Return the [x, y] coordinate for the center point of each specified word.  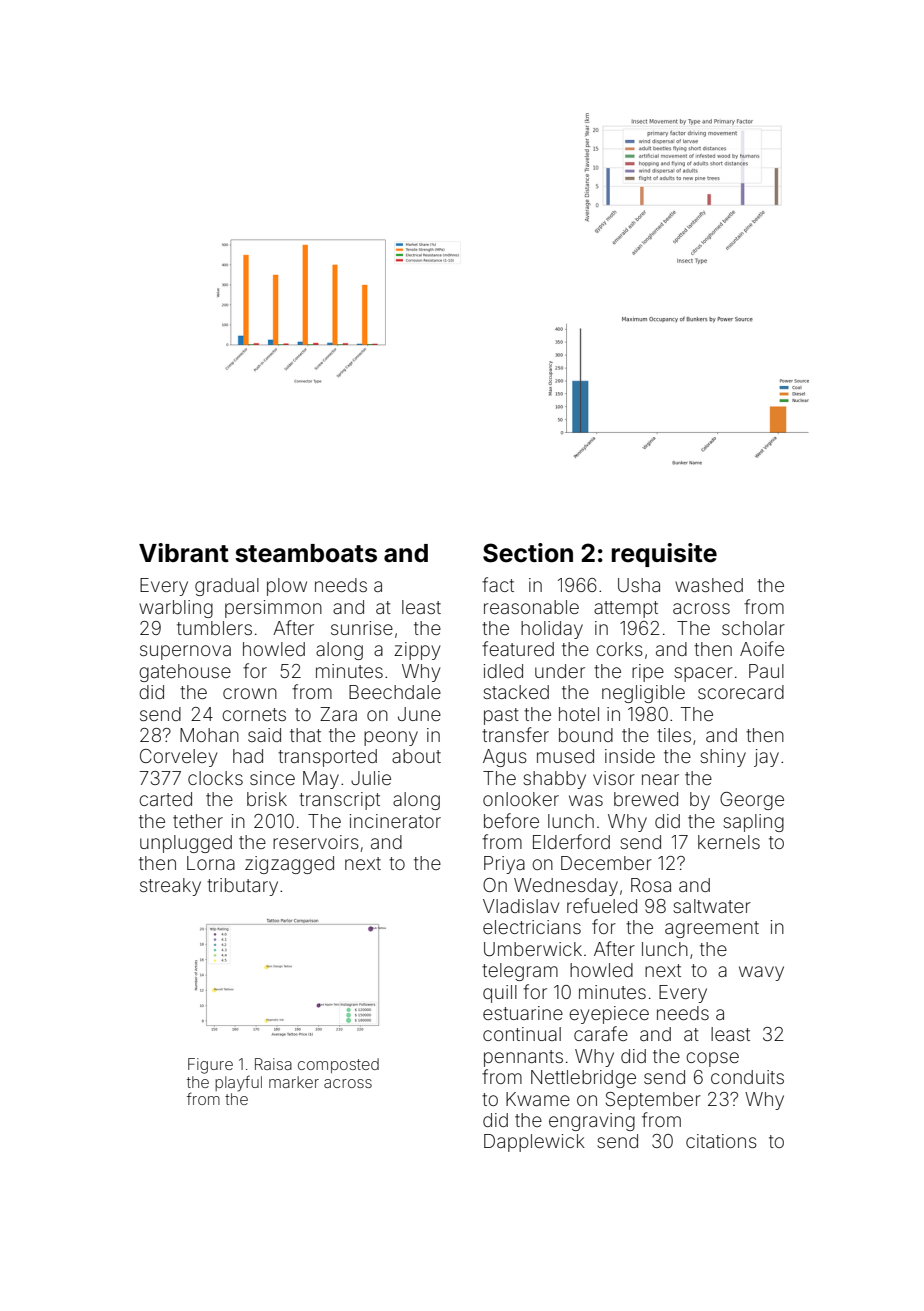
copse [712, 1059]
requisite [664, 555]
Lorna [211, 863]
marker [294, 1082]
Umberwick [533, 949]
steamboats [306, 553]
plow [287, 587]
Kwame [538, 1099]
